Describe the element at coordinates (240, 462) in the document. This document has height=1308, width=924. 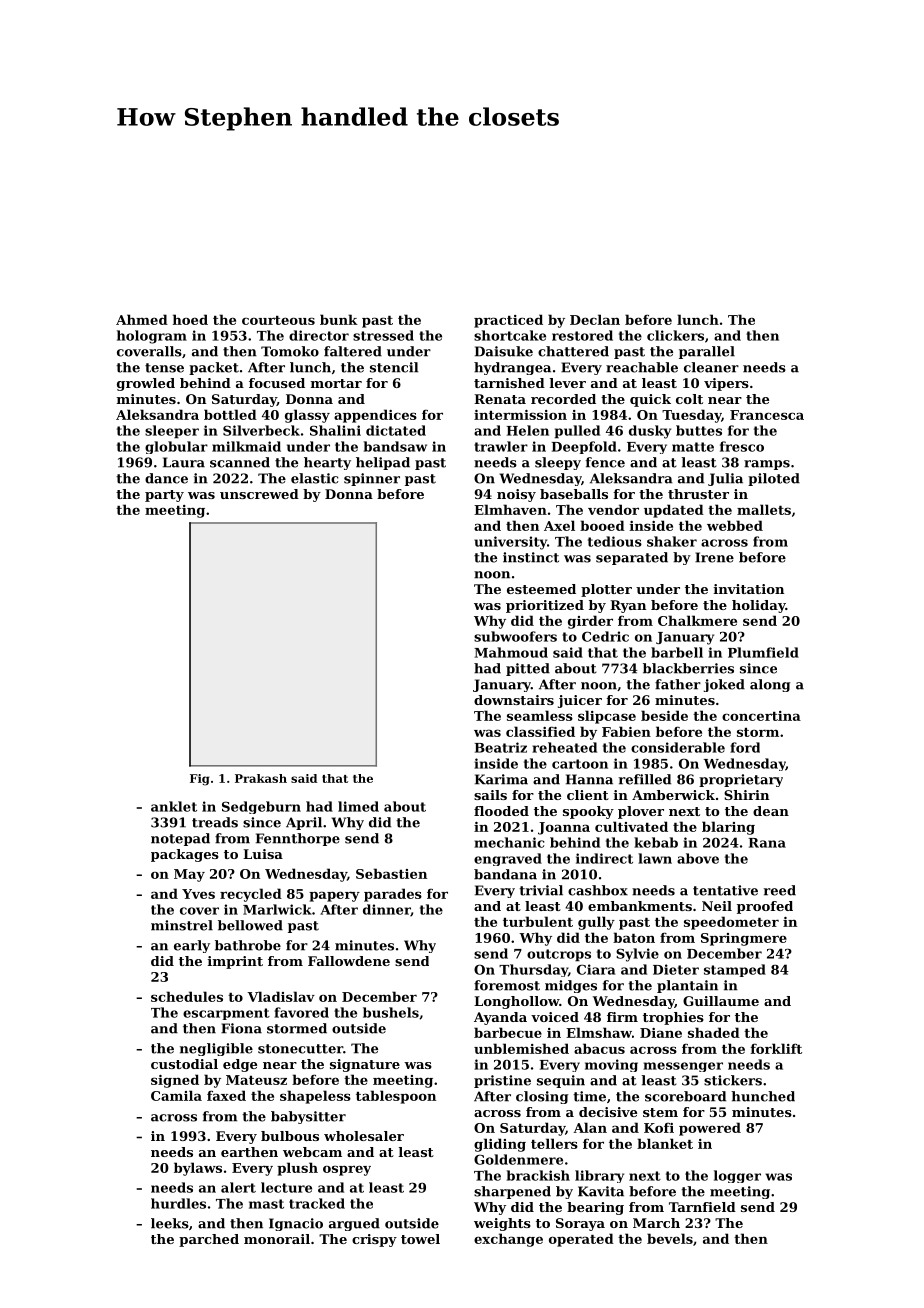
I see `scanned` at that location.
